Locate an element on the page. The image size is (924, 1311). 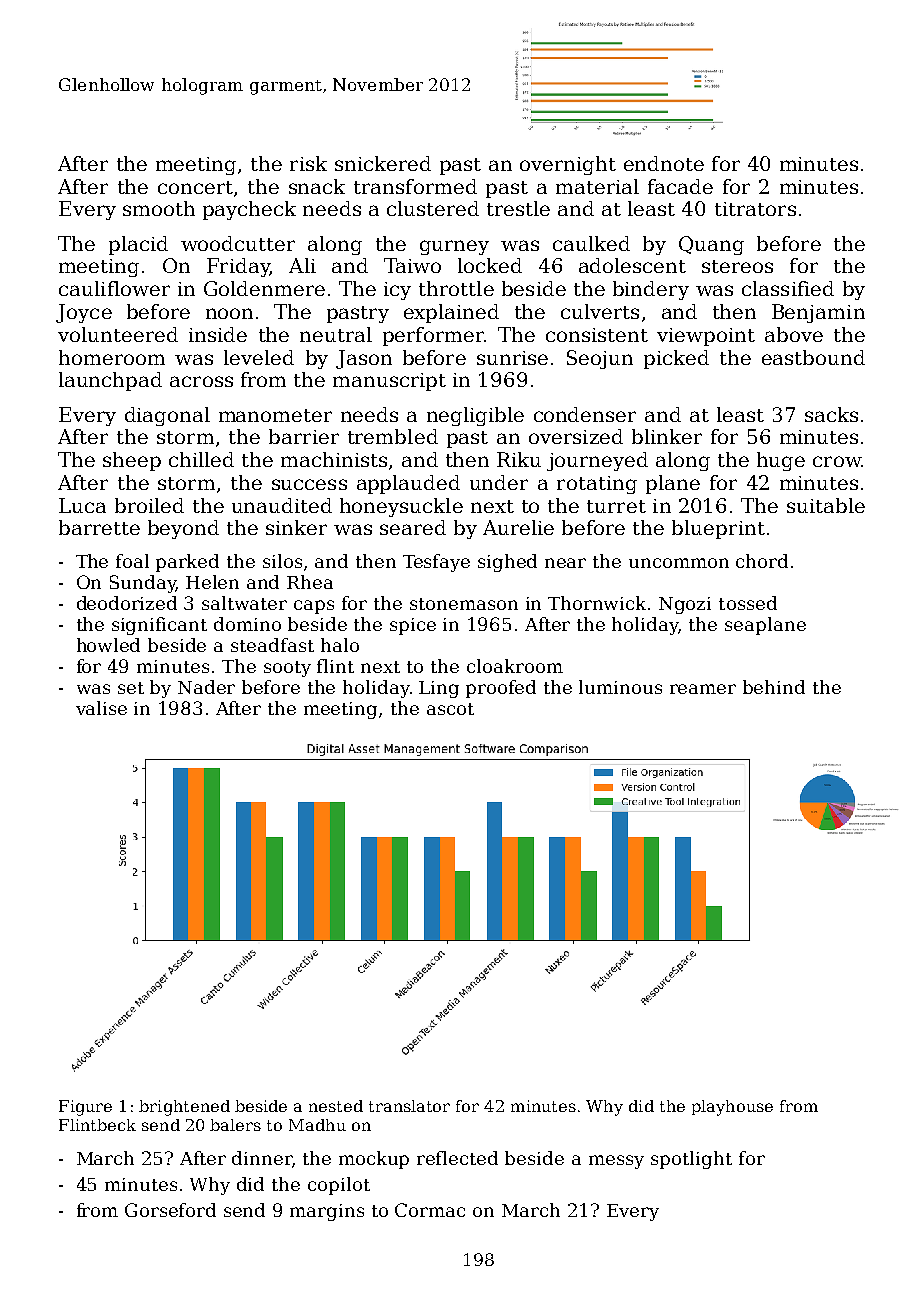
valise is located at coordinates (101, 708).
